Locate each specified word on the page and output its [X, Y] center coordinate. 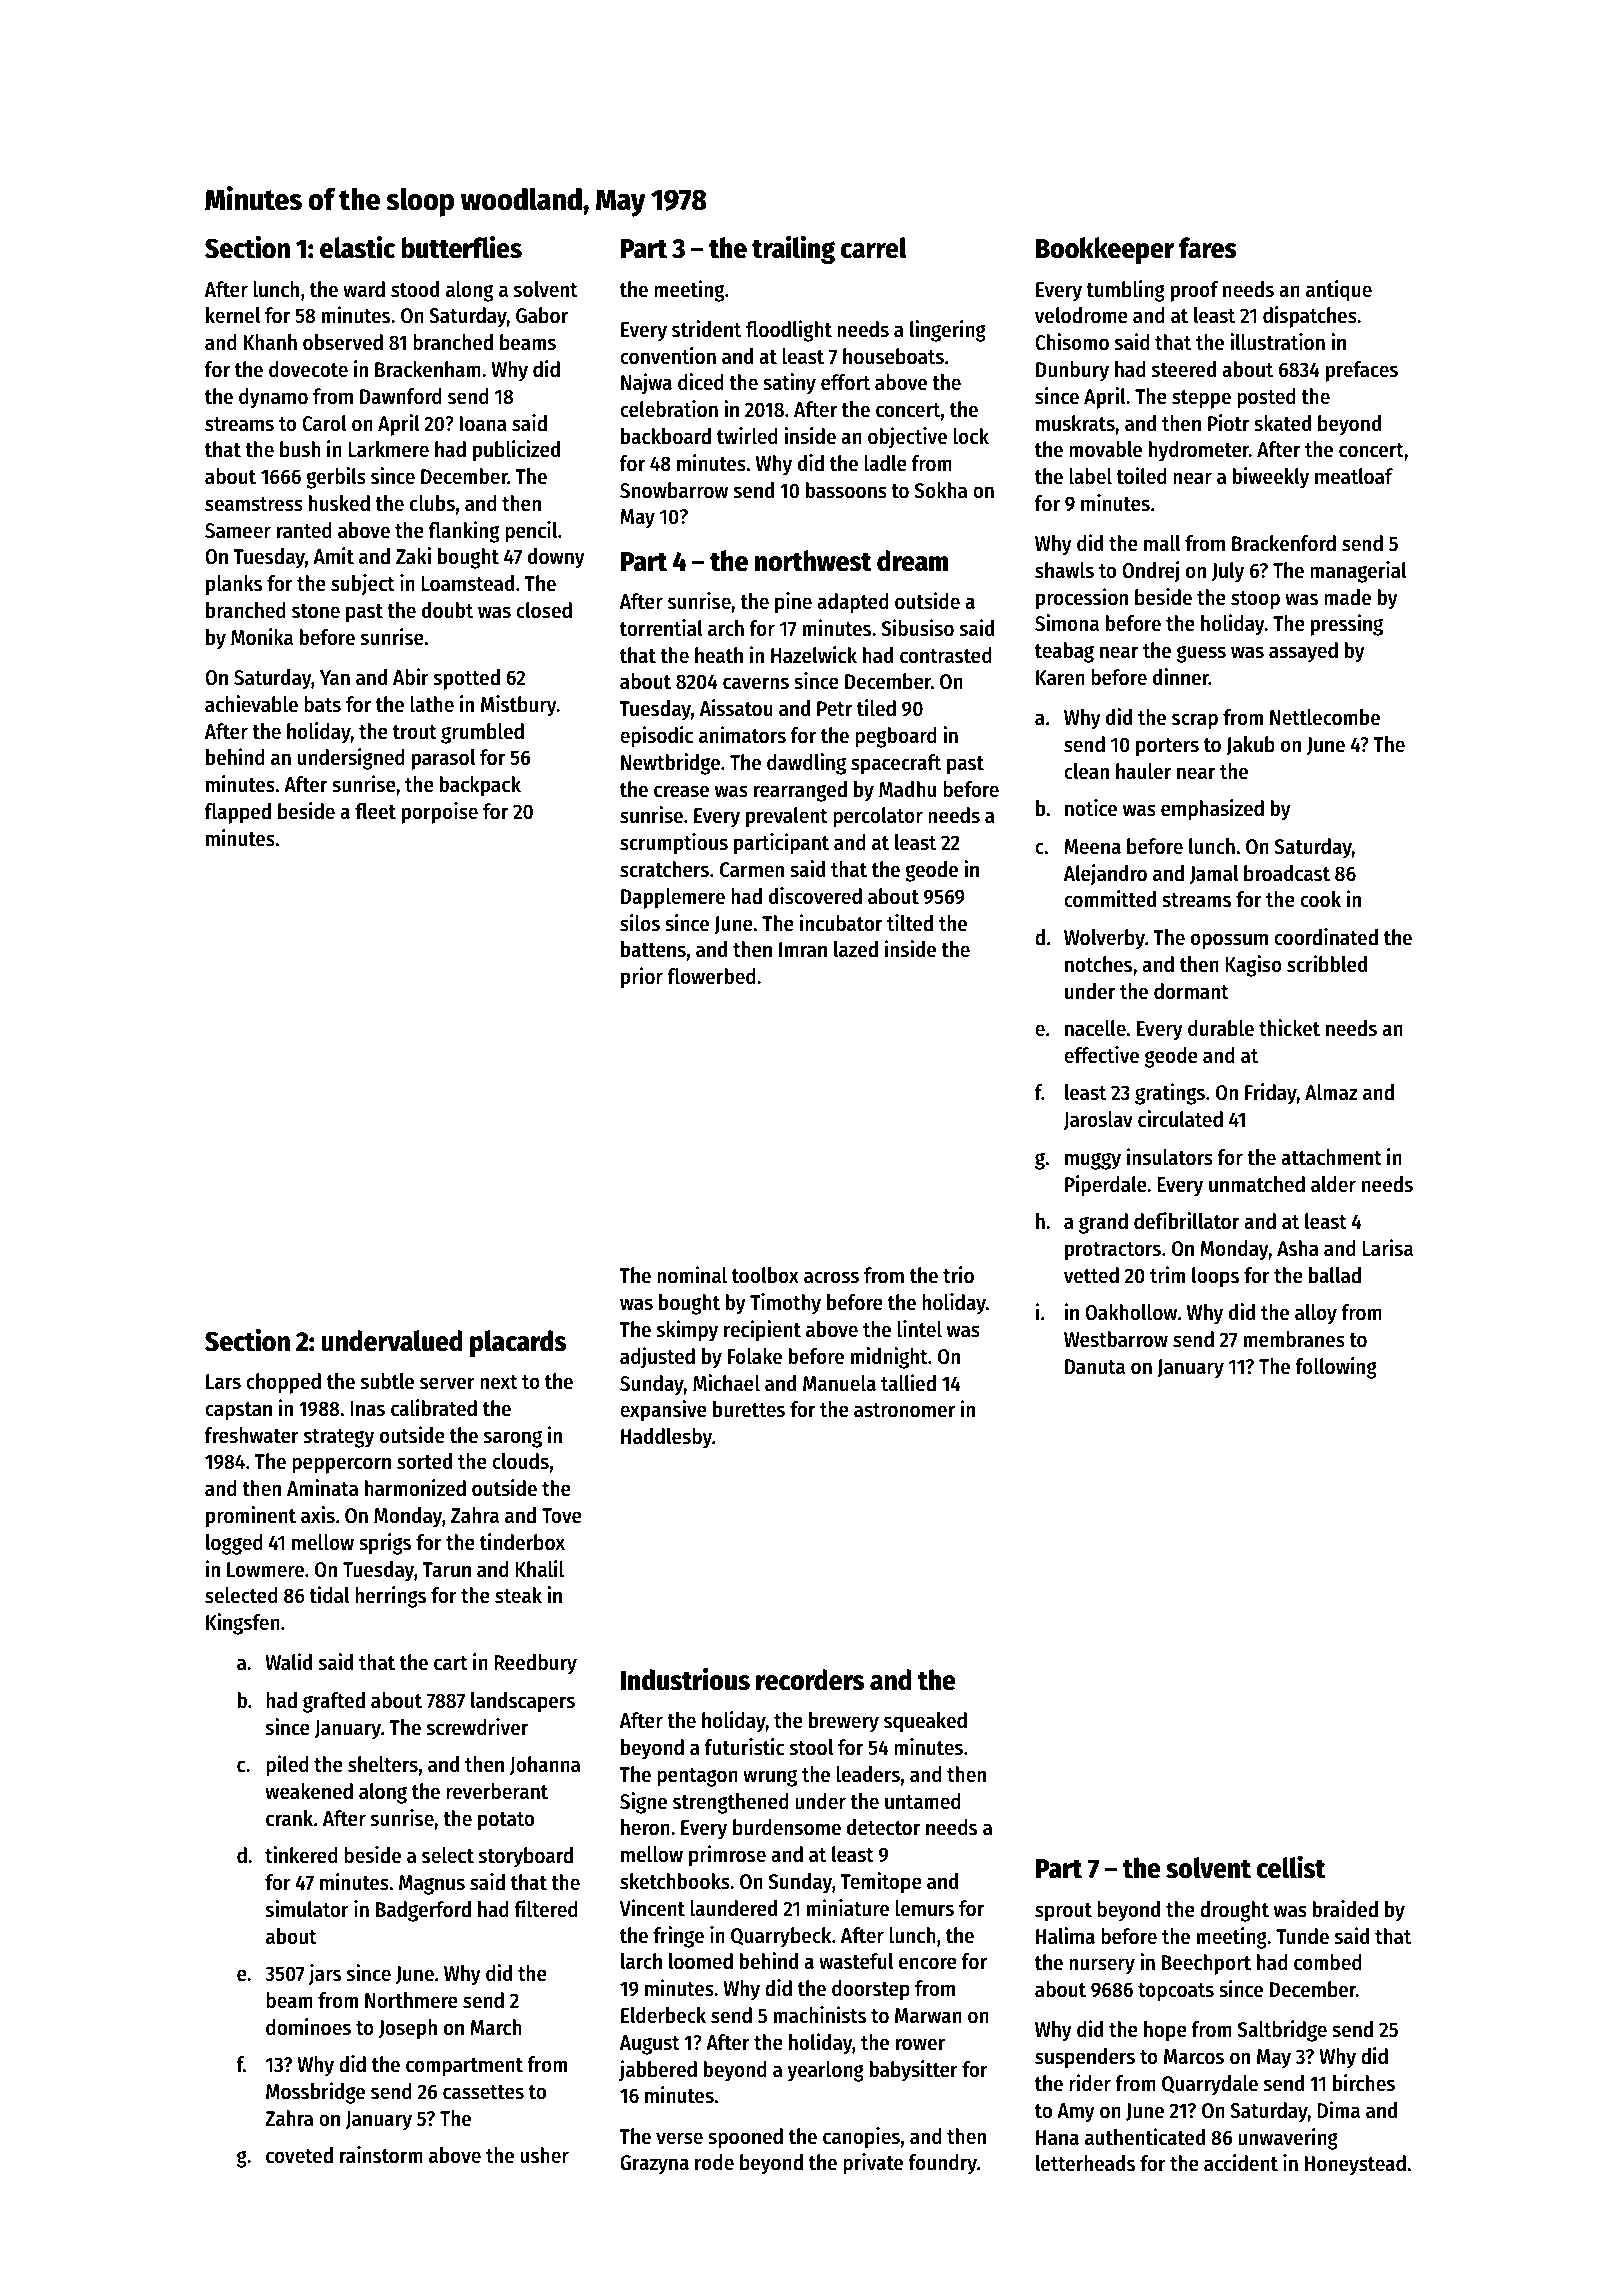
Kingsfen [243, 1624]
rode [714, 2162]
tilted [910, 923]
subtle [387, 1381]
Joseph [408, 2029]
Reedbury [535, 1664]
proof [1194, 291]
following [1336, 1368]
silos [640, 923]
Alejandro [1105, 875]
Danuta [1095, 1367]
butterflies [461, 247]
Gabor [542, 315]
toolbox [765, 1275]
